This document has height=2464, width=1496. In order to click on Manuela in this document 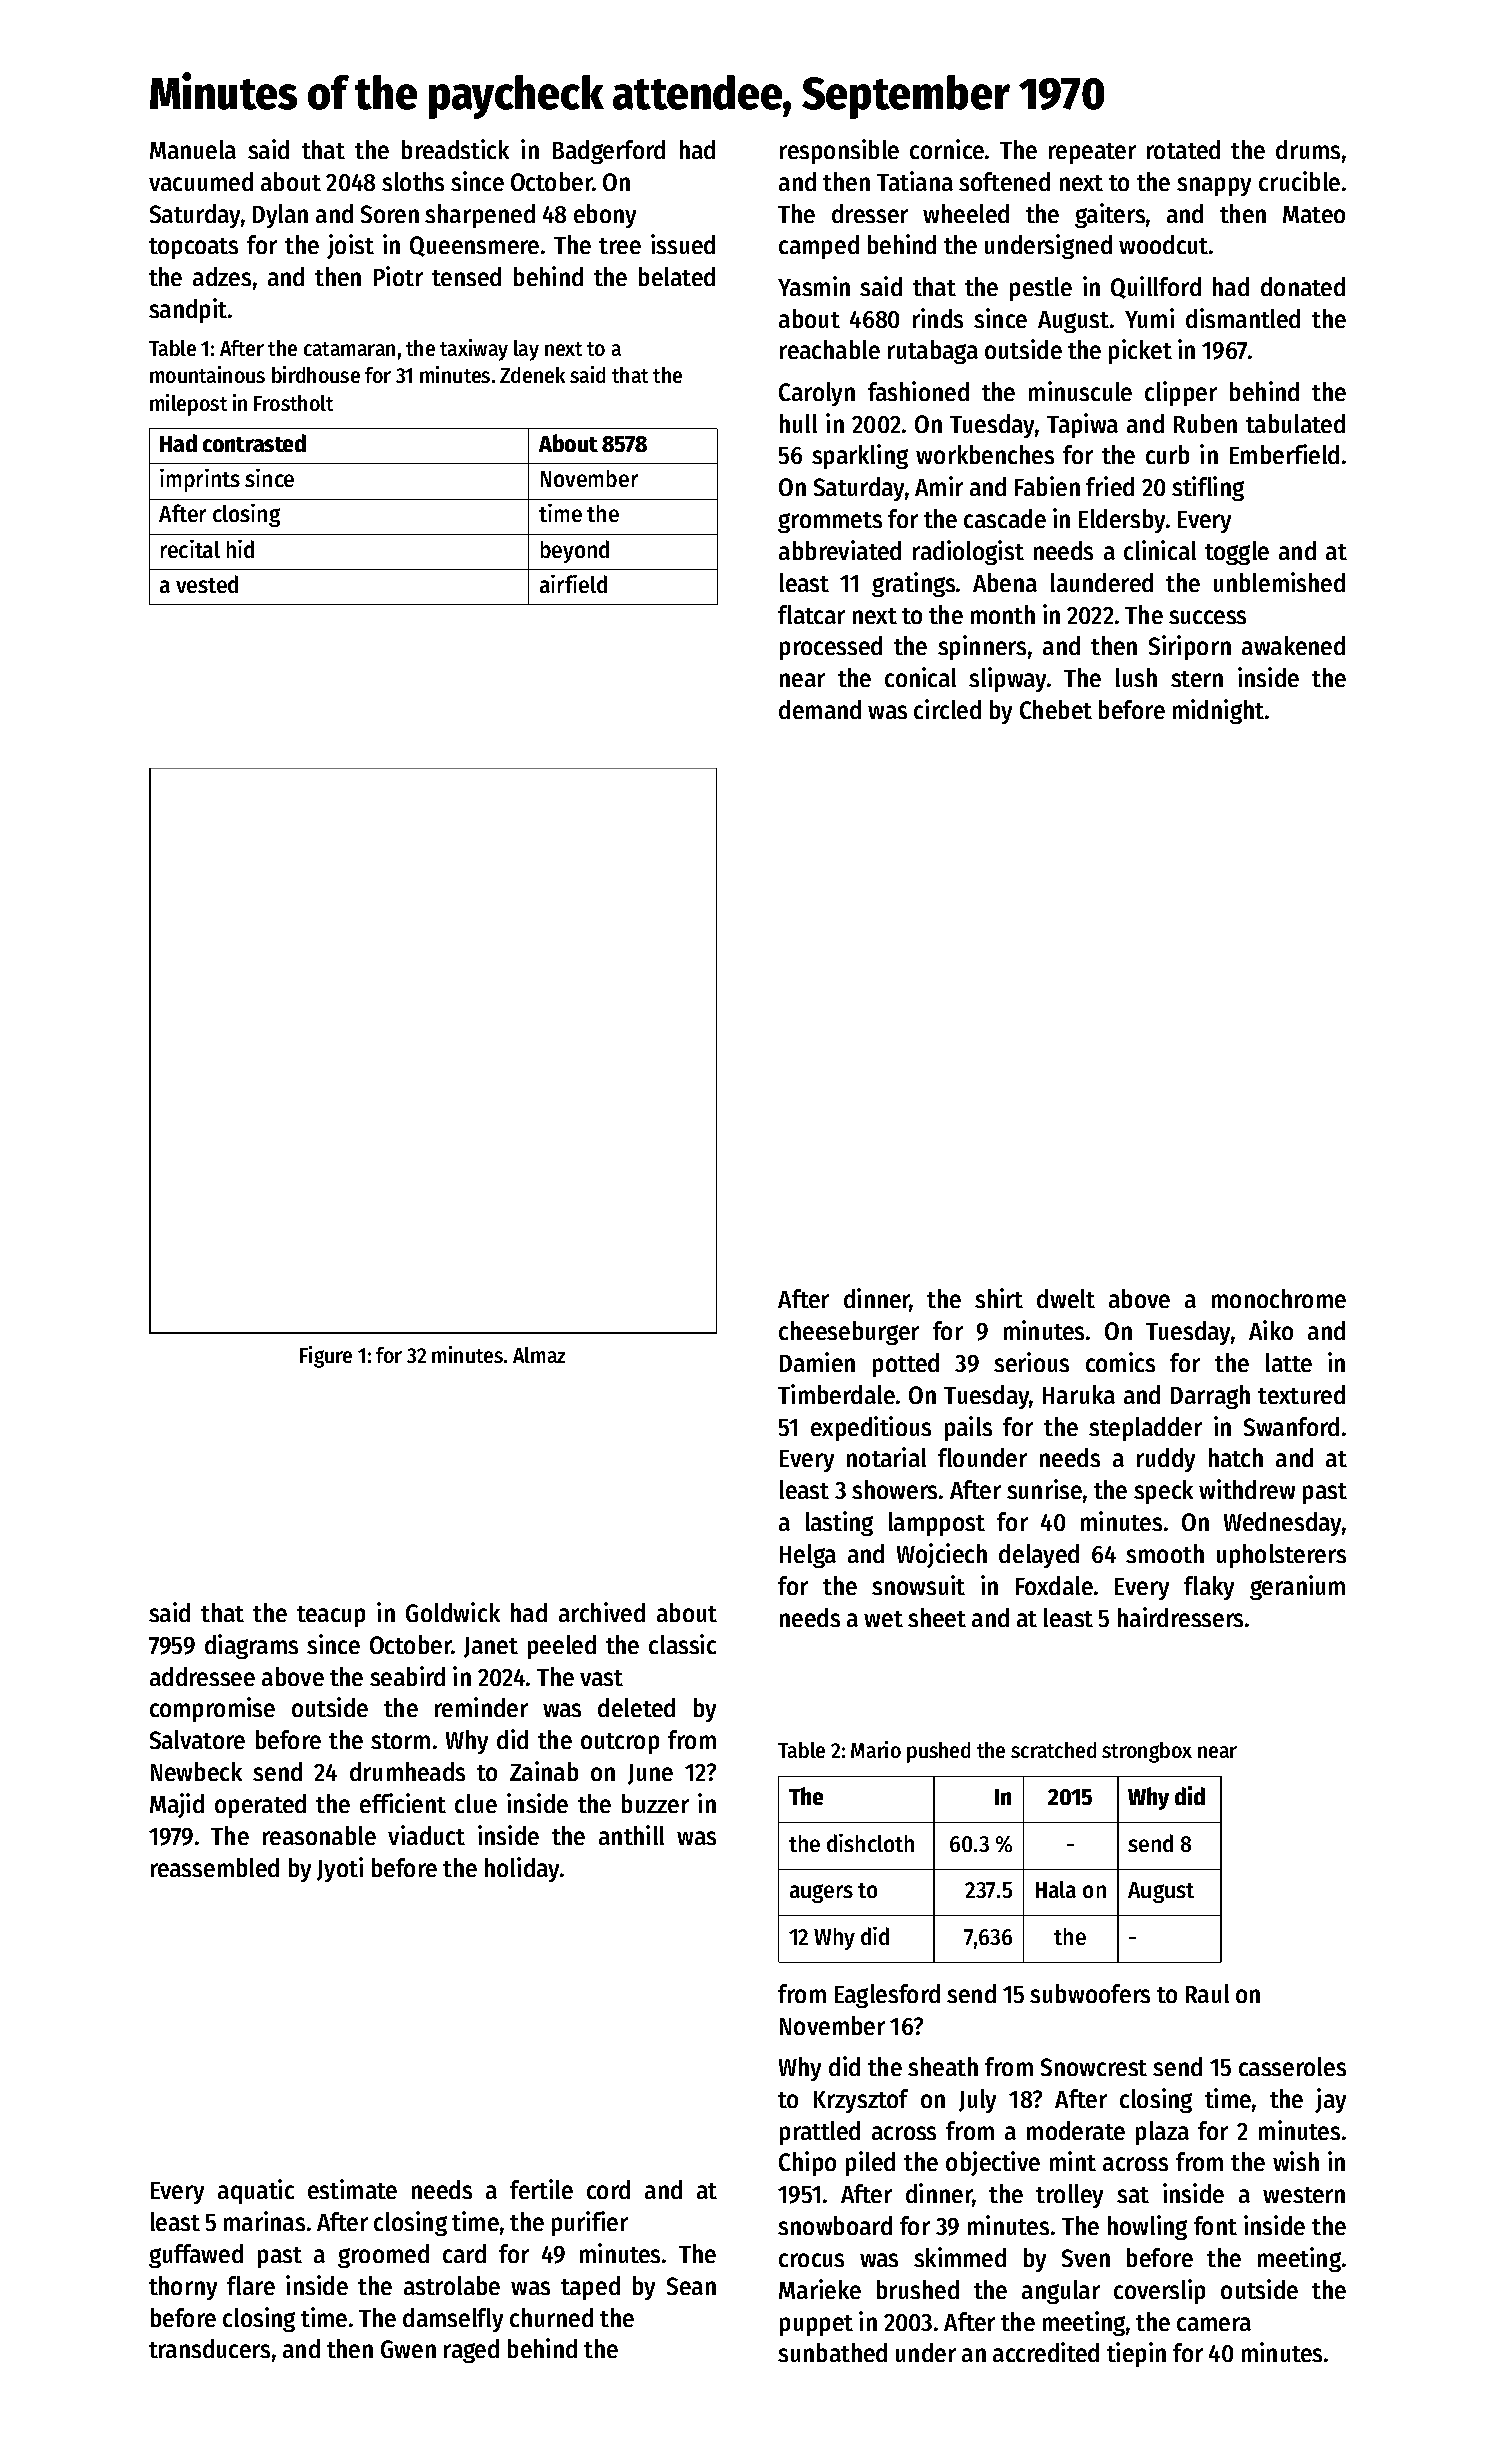, I will do `click(193, 149)`.
